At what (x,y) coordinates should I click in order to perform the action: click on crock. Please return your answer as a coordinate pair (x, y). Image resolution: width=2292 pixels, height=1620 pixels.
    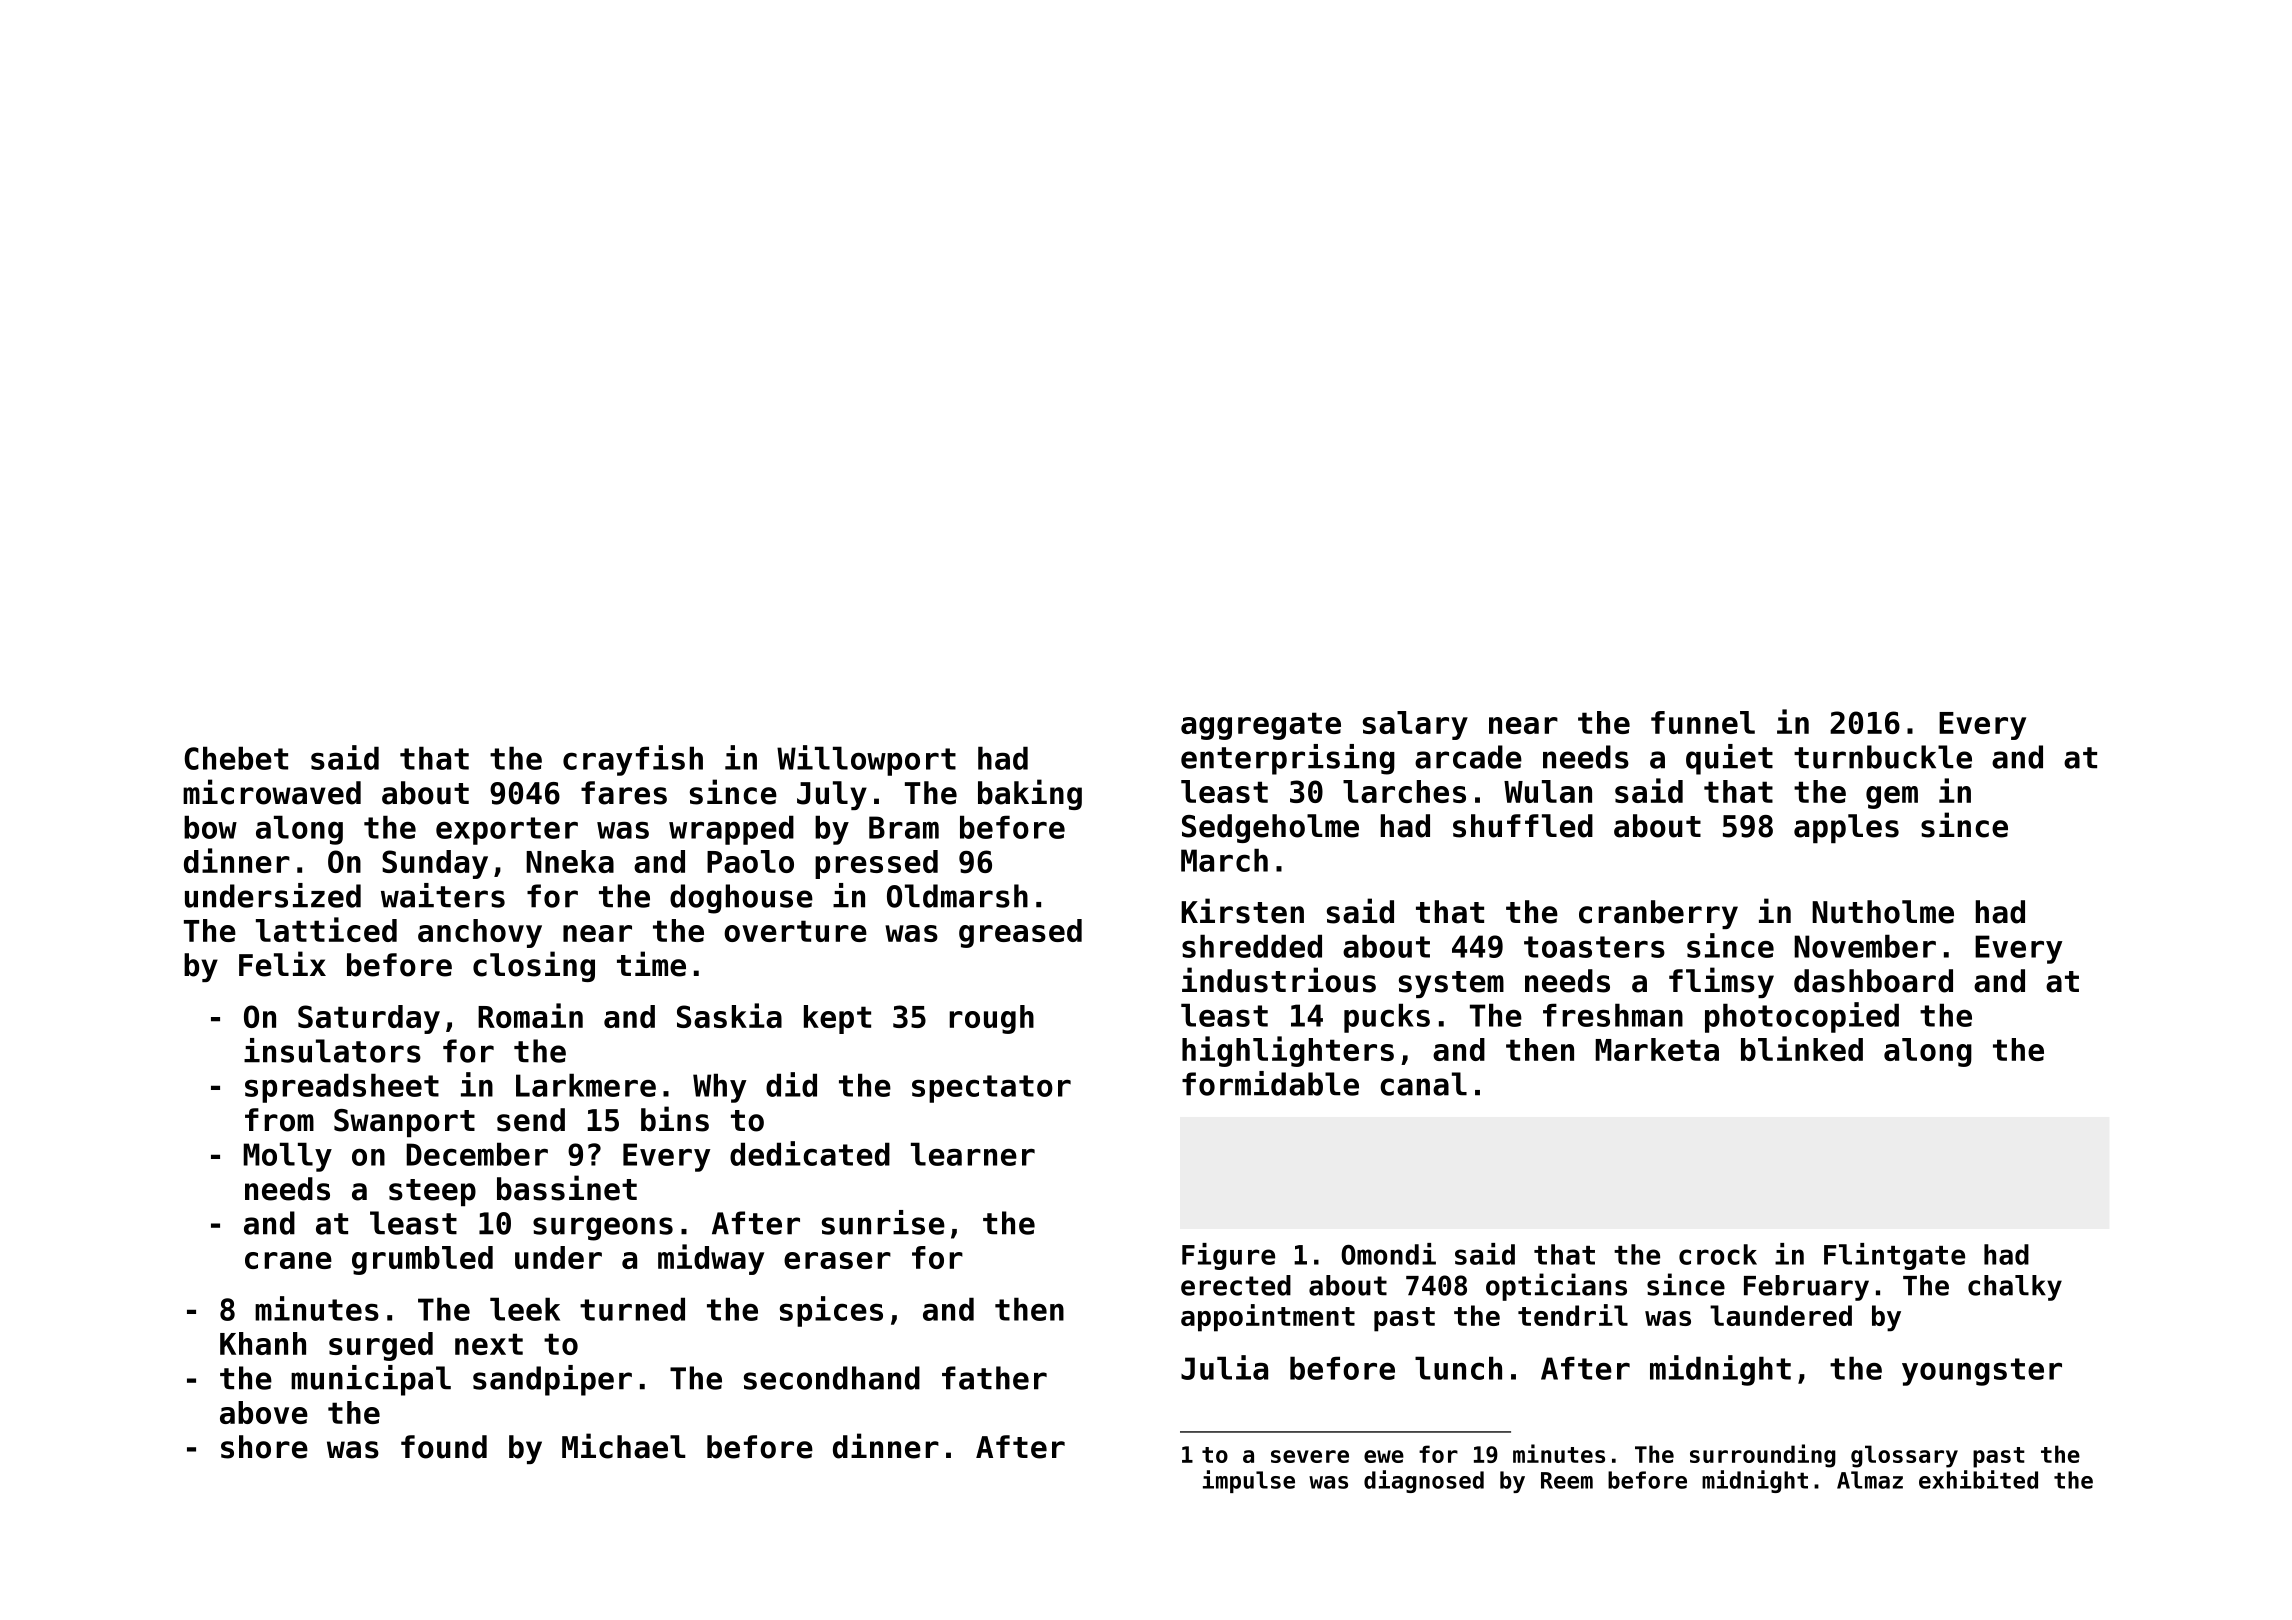
    Looking at the image, I should click on (1718, 1254).
